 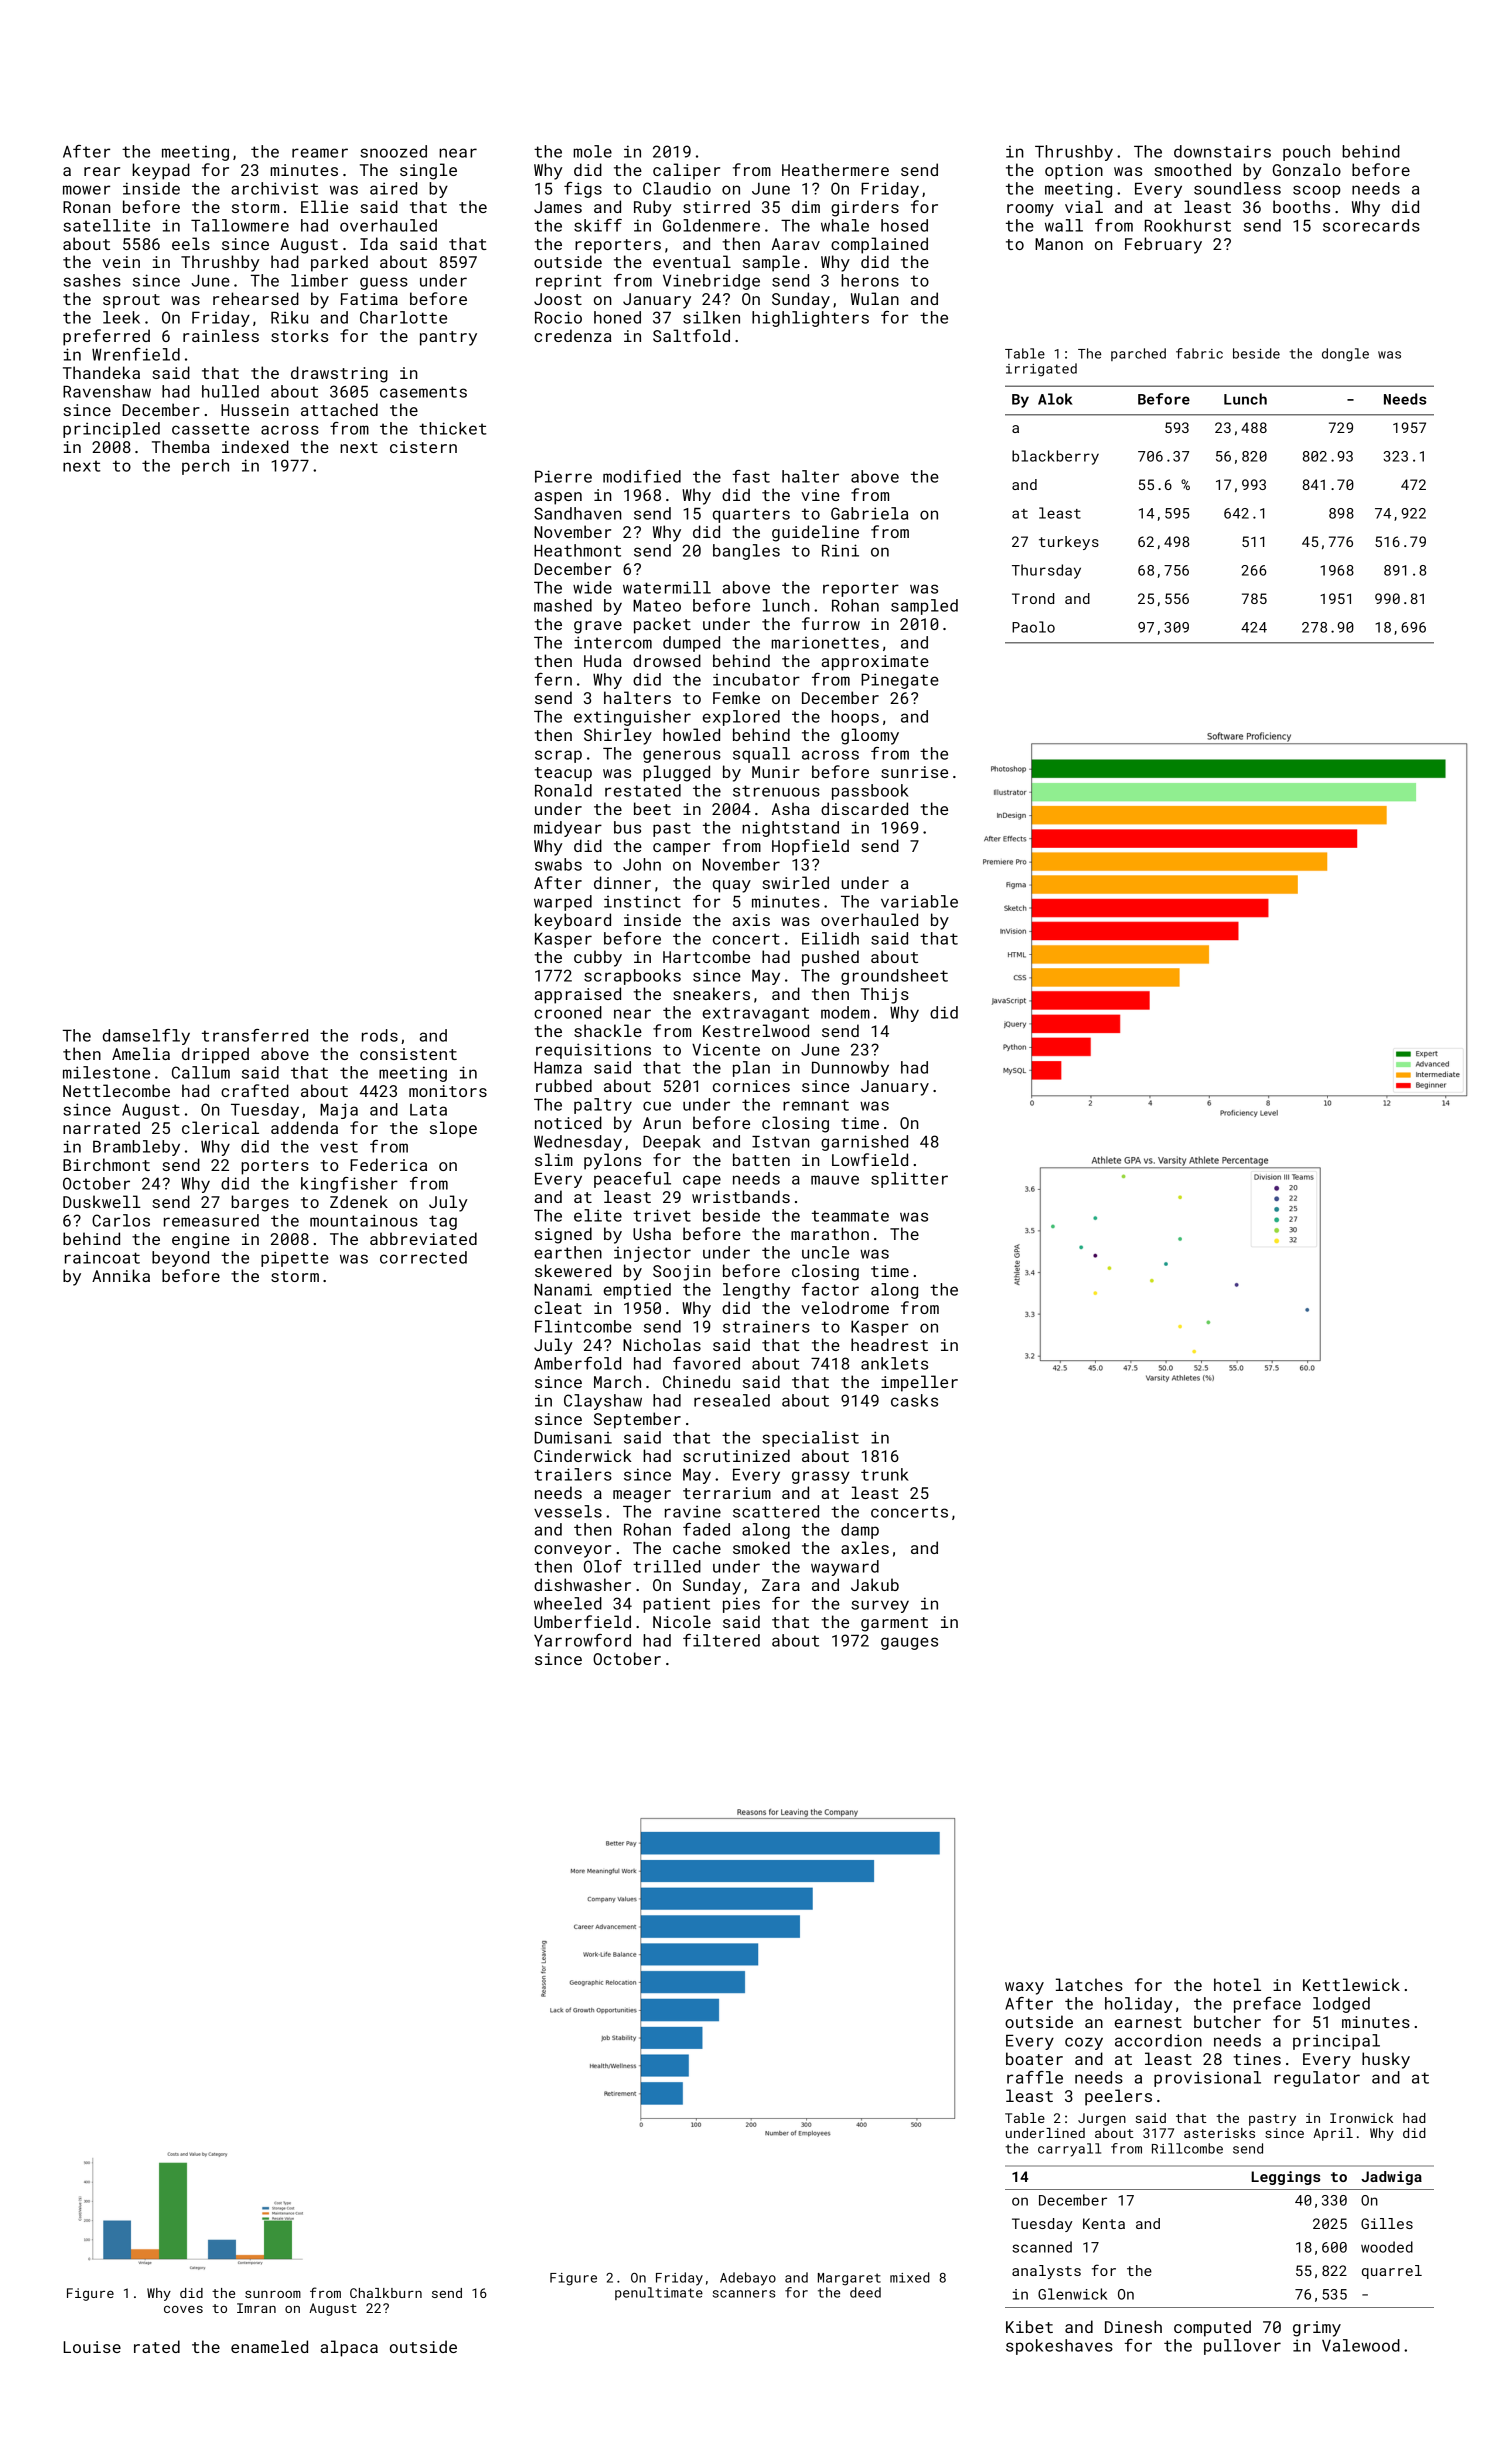 What do you see at coordinates (603, 1106) in the screenshot?
I see `paltry` at bounding box center [603, 1106].
